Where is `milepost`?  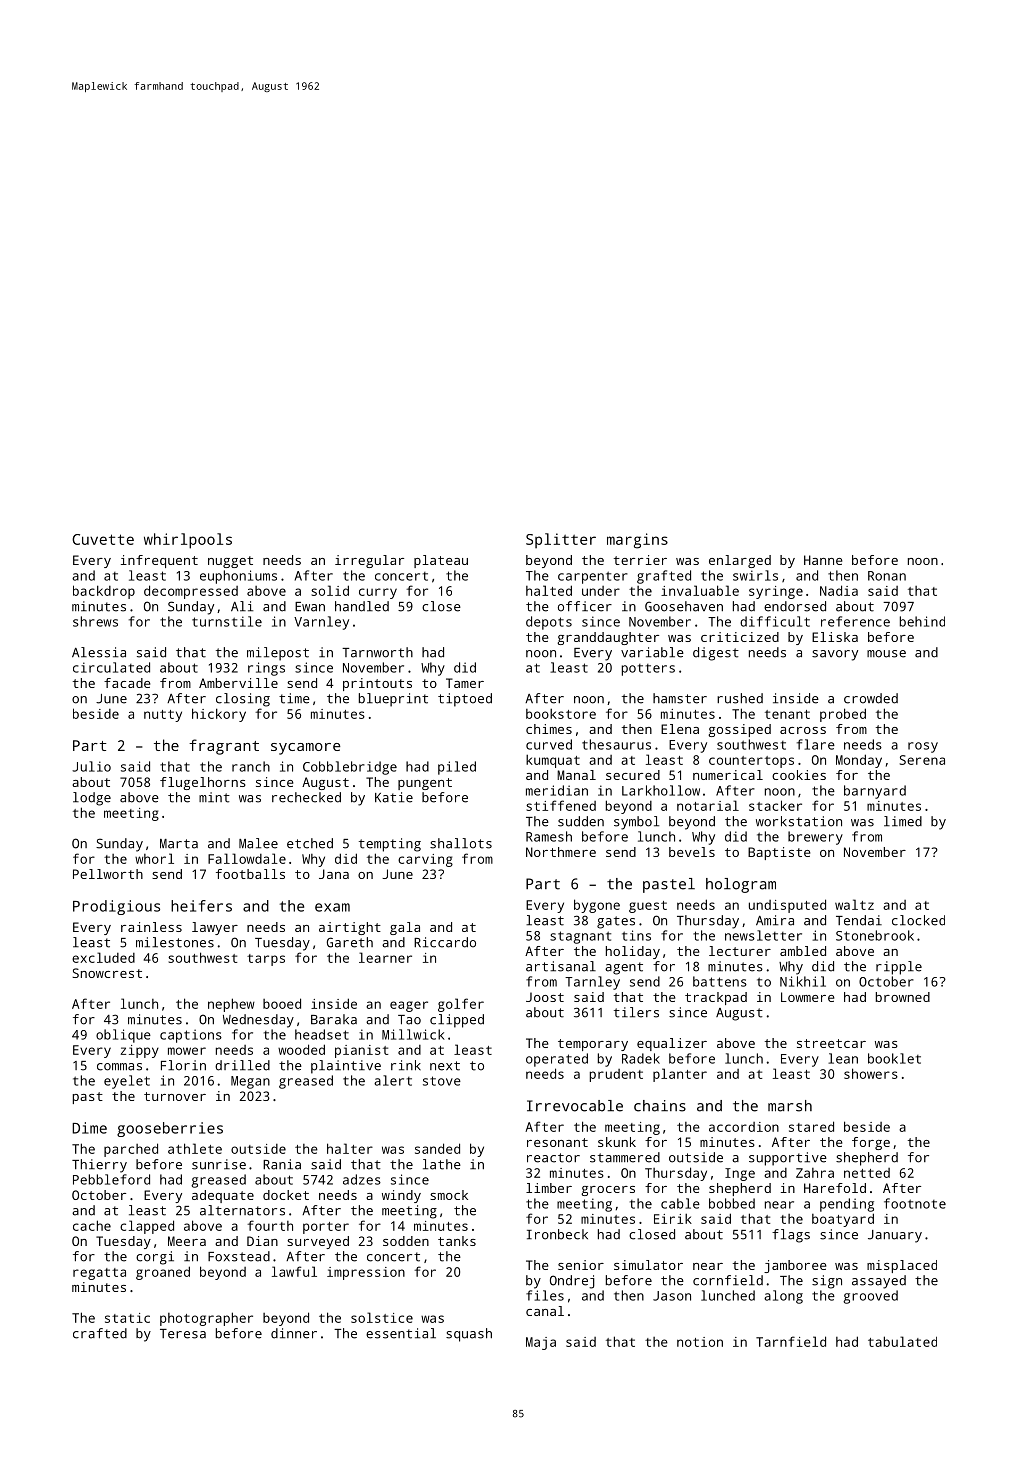 milepost is located at coordinates (278, 654).
